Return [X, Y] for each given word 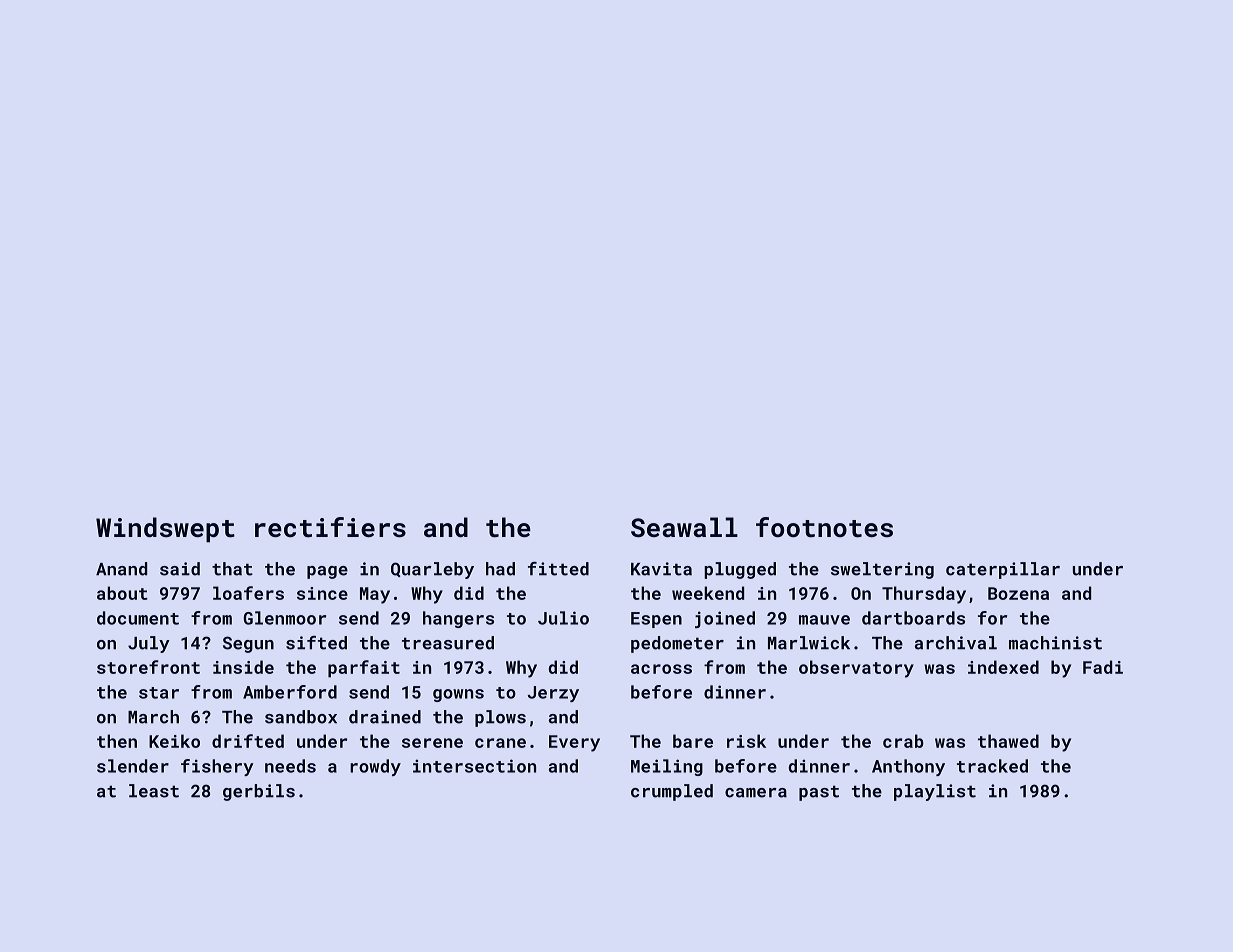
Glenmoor [285, 618]
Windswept [165, 530]
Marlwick [809, 643]
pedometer [677, 644]
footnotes [824, 527]
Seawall [684, 527]
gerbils [259, 792]
